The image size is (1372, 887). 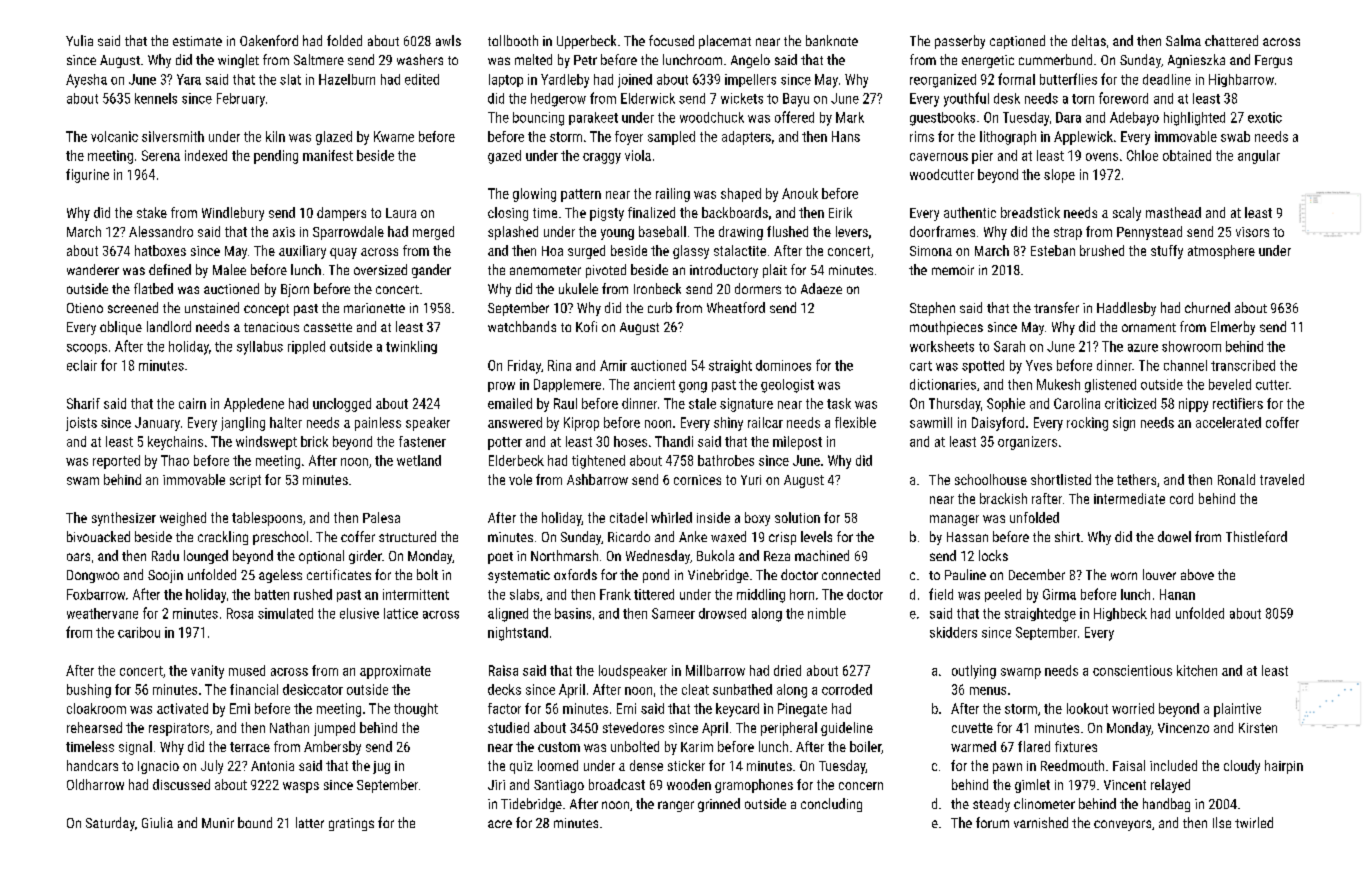 What do you see at coordinates (275, 136) in the image?
I see `kiln` at bounding box center [275, 136].
